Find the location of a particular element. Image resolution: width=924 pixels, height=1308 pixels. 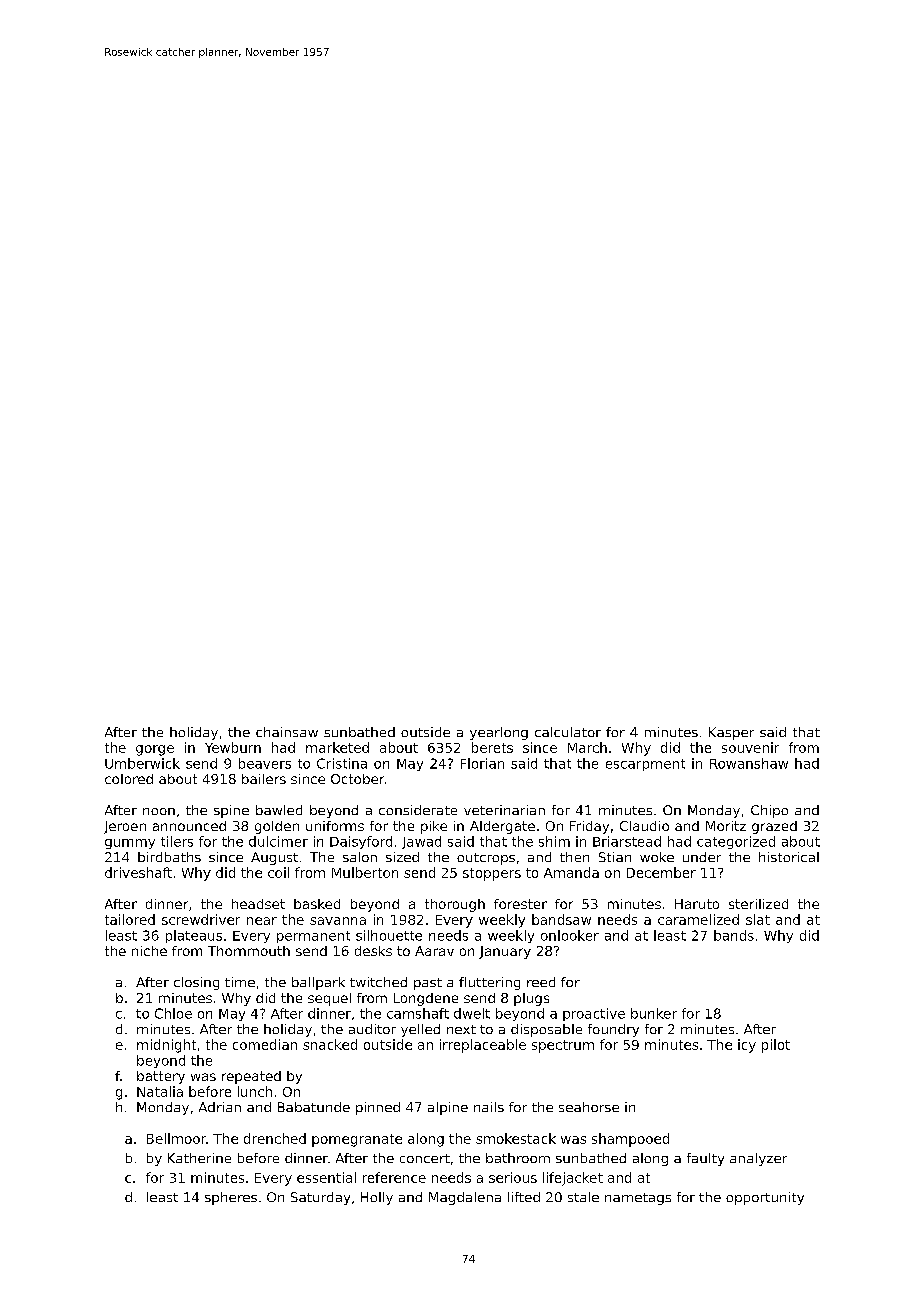

colored is located at coordinates (129, 779).
